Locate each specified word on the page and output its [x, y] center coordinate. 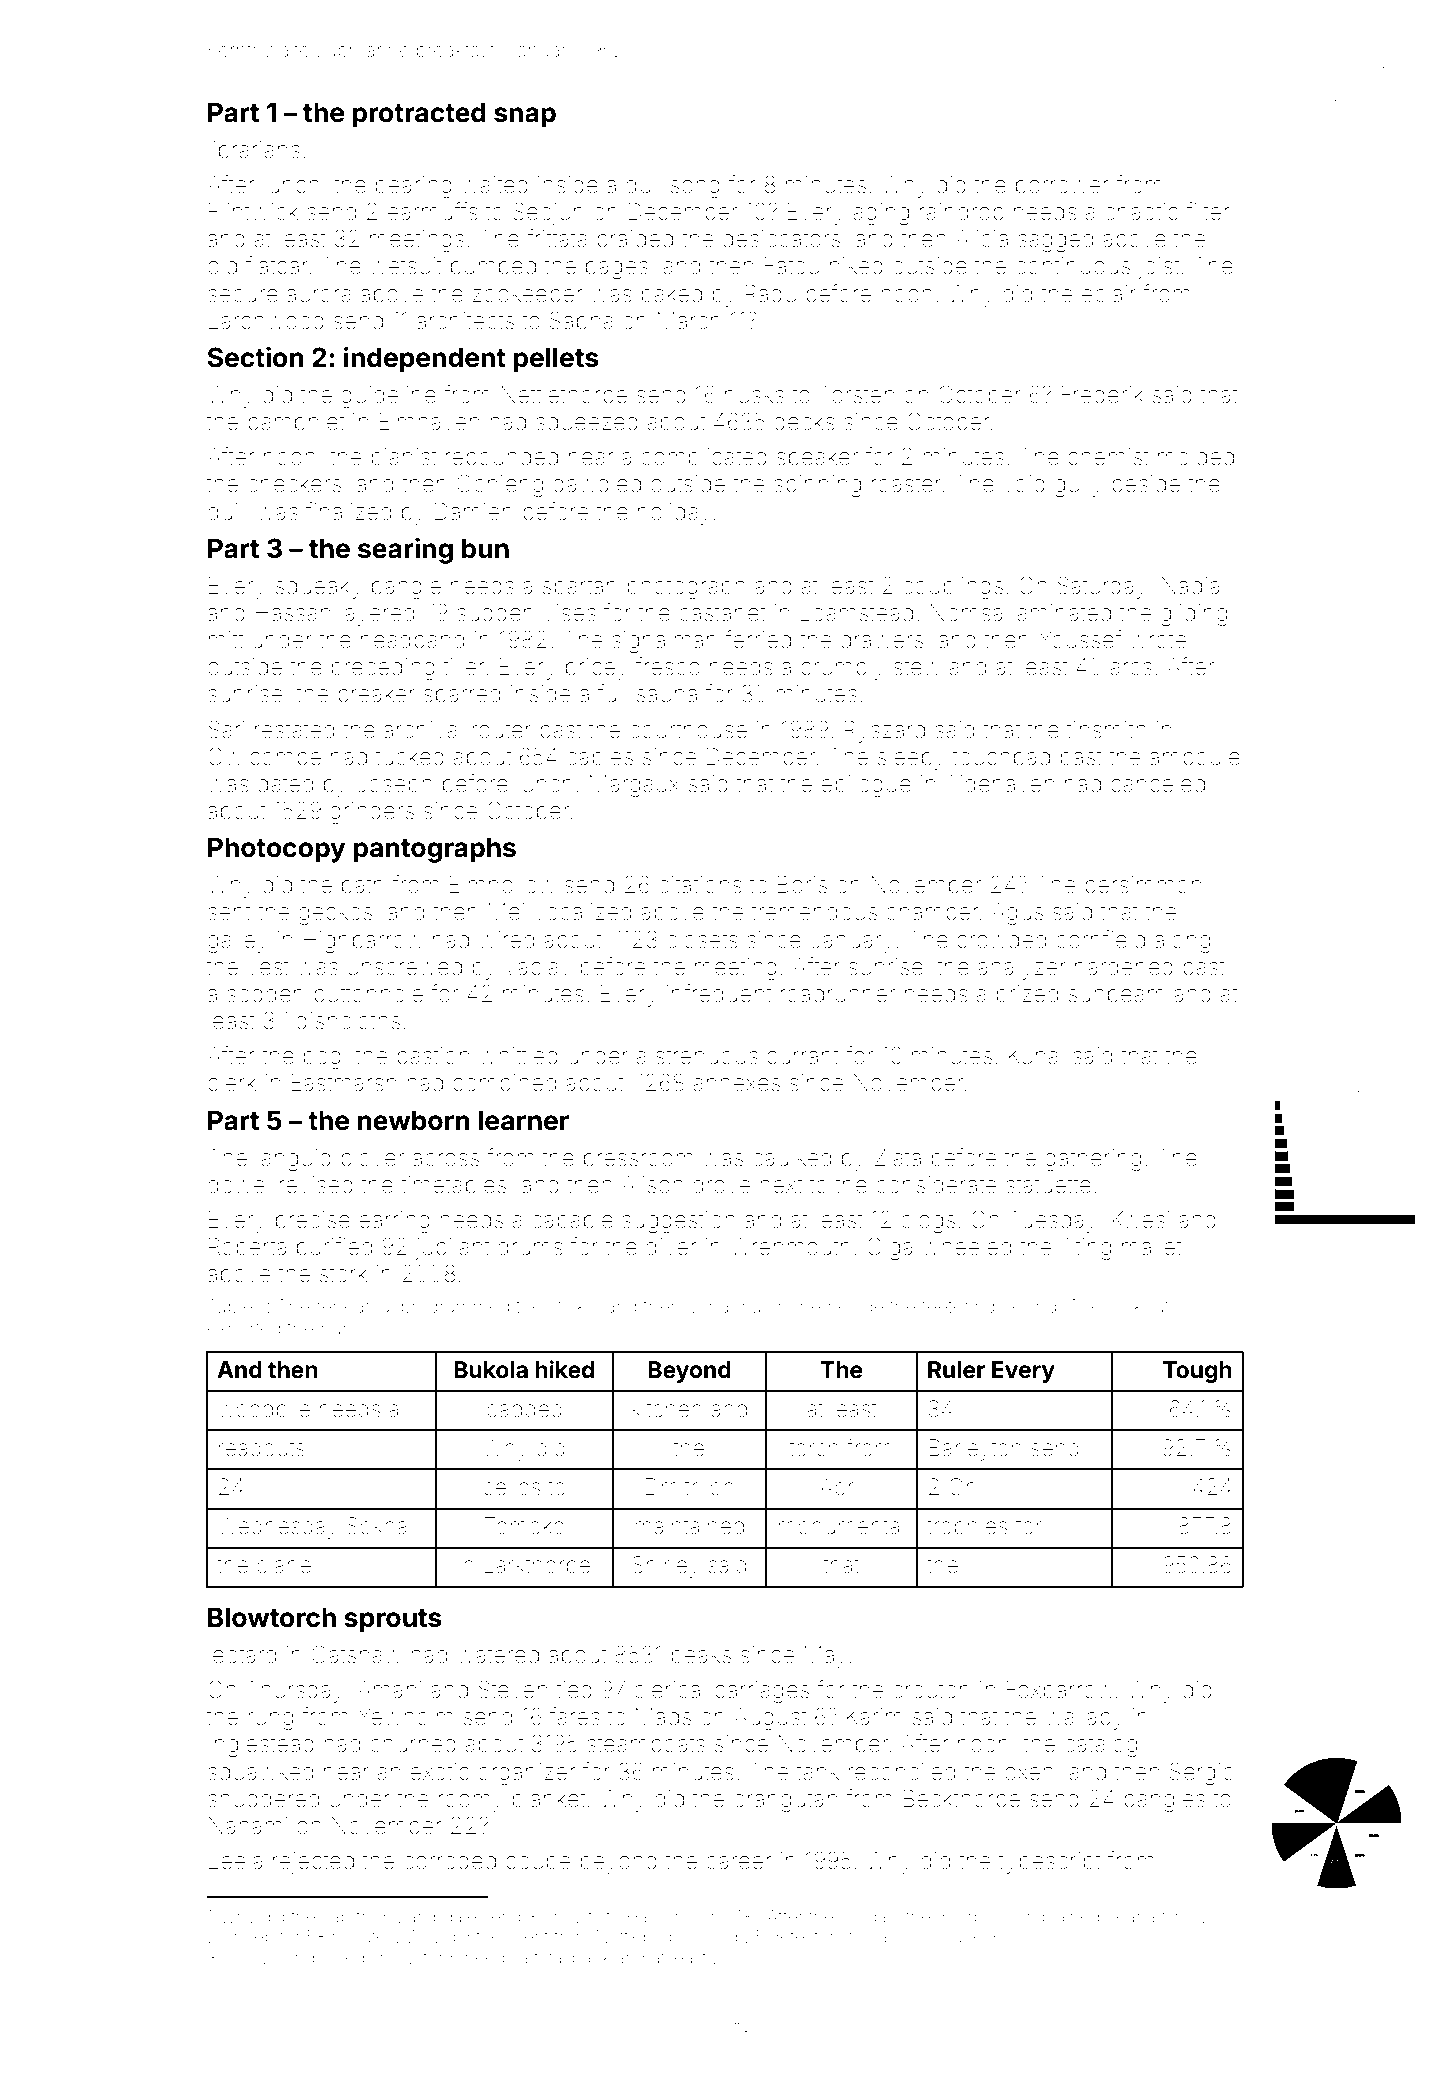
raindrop [962, 214]
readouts [262, 1448]
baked [672, 294]
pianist [404, 459]
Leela [235, 1861]
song [695, 189]
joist [1158, 268]
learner [524, 1120]
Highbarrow [363, 942]
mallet [1152, 1247]
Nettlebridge [645, 1938]
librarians [254, 150]
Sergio [1202, 1773]
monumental [841, 1526]
